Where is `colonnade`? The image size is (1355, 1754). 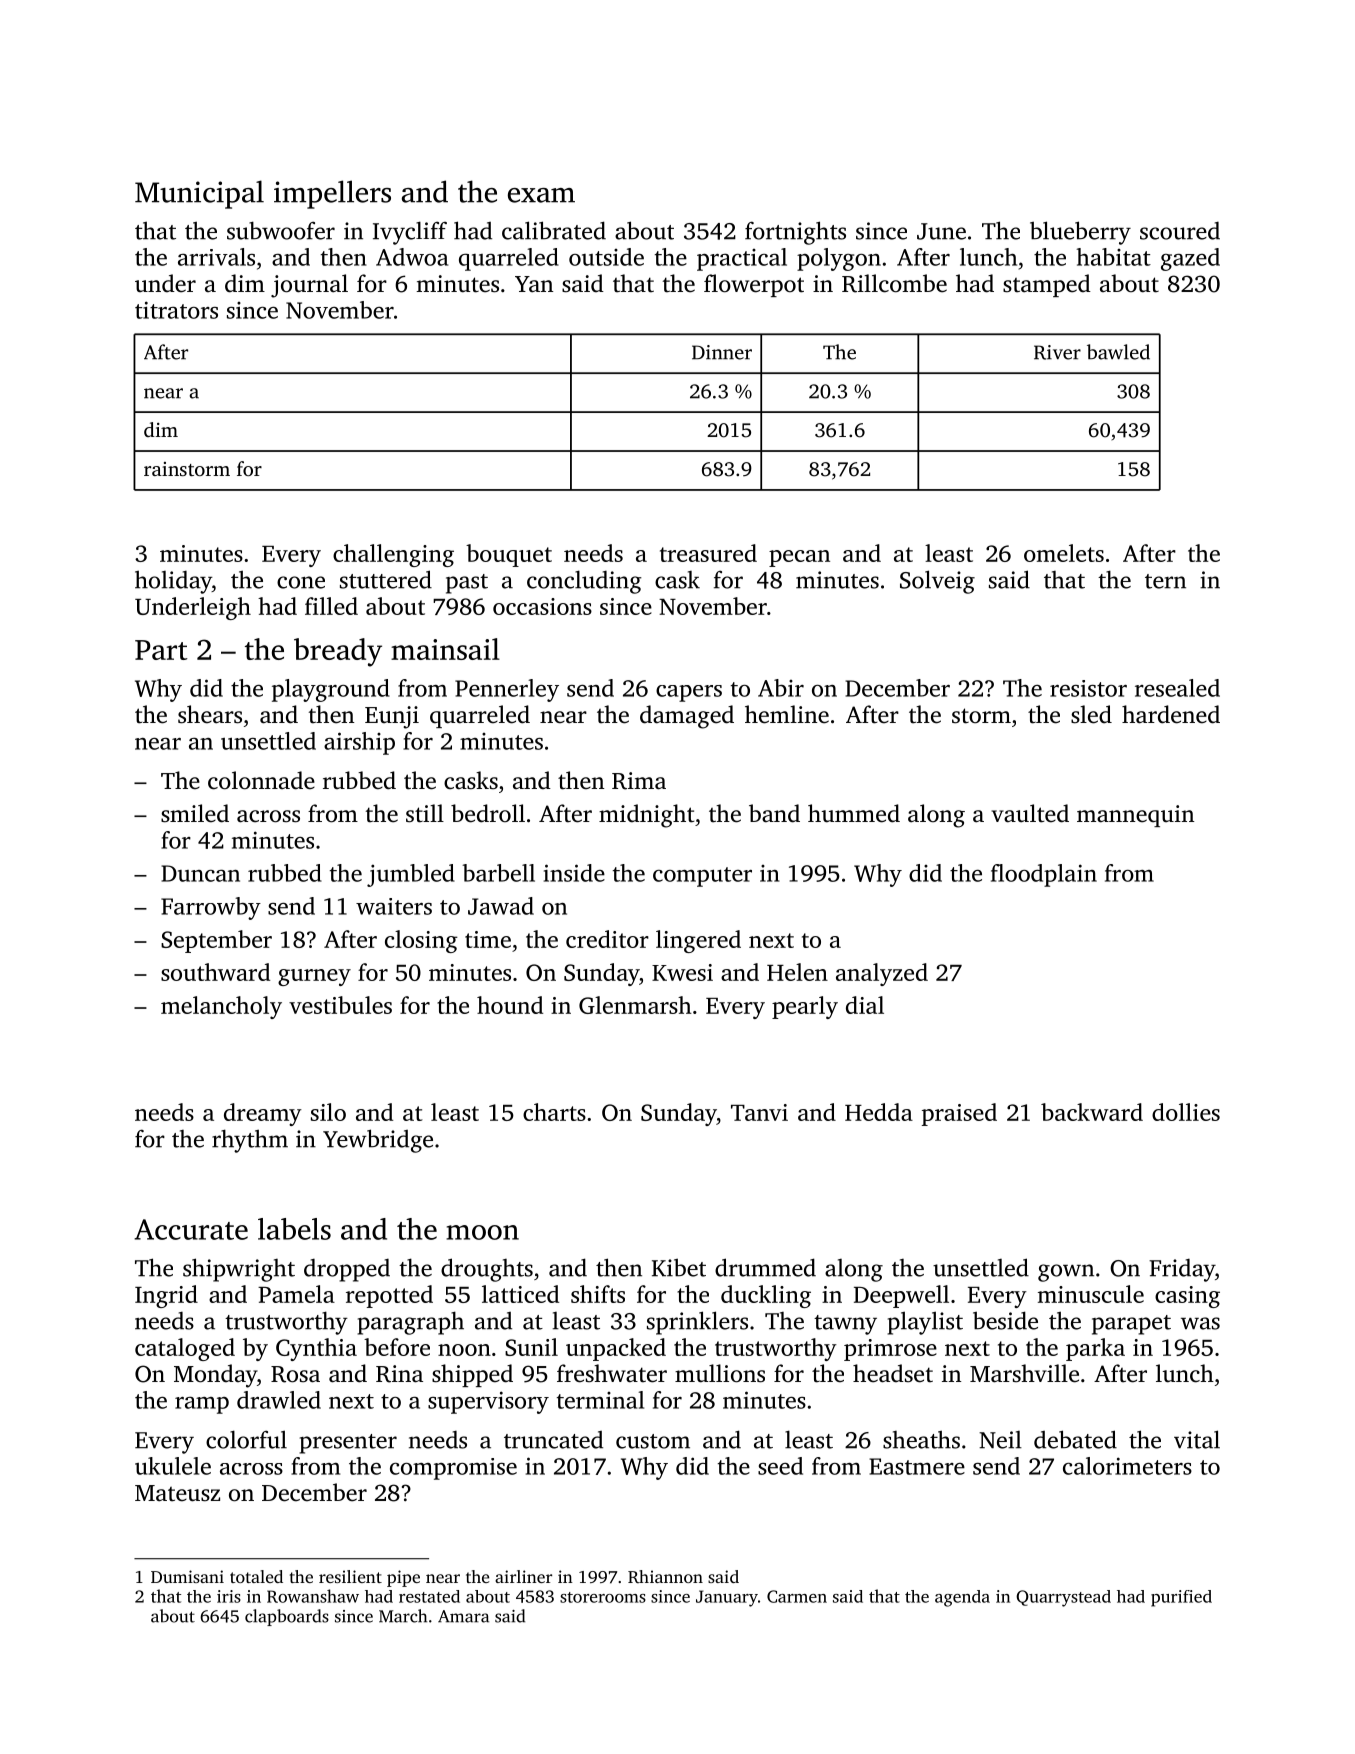
colonnade is located at coordinates (261, 780).
